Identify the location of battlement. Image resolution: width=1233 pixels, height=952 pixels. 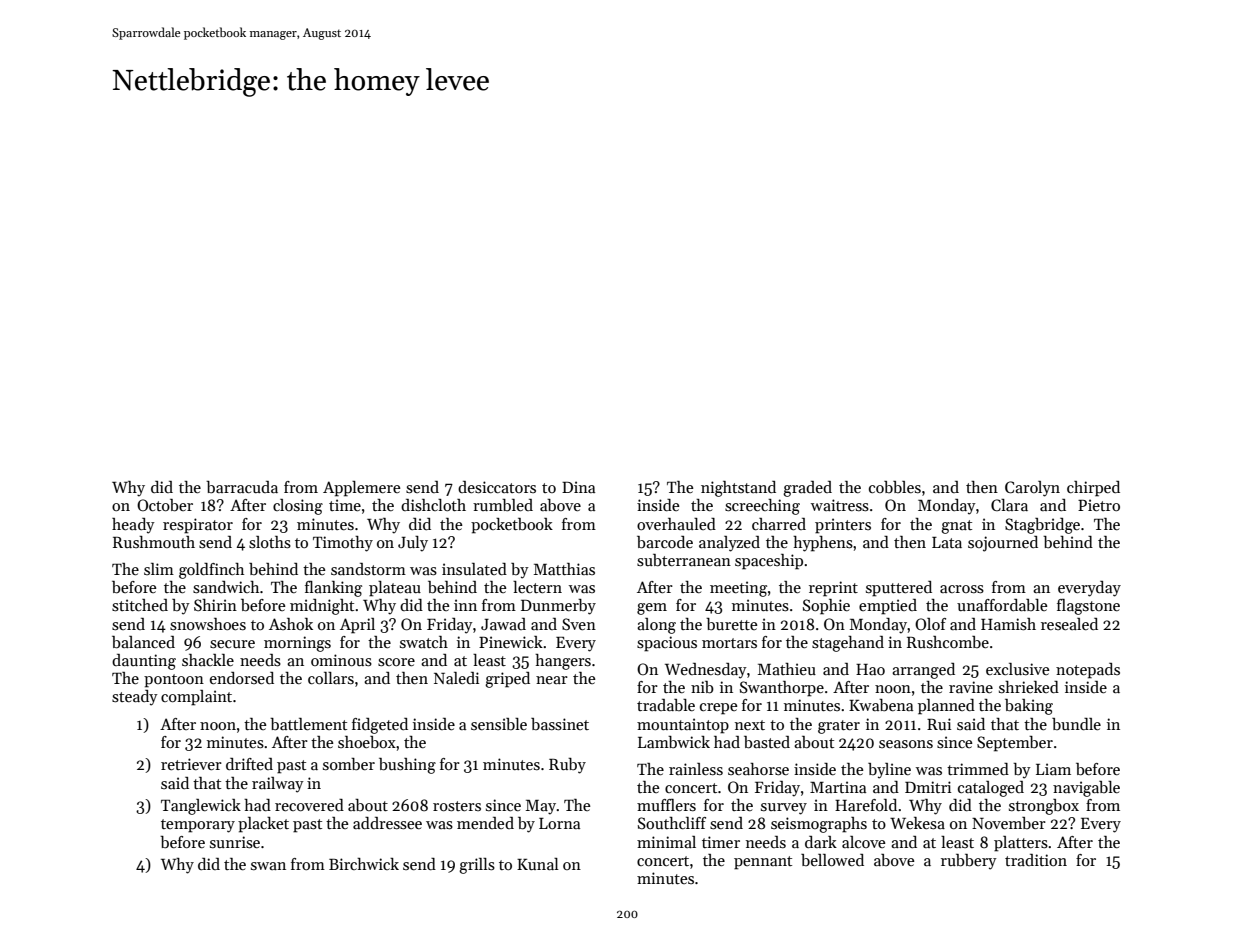
(308, 724).
